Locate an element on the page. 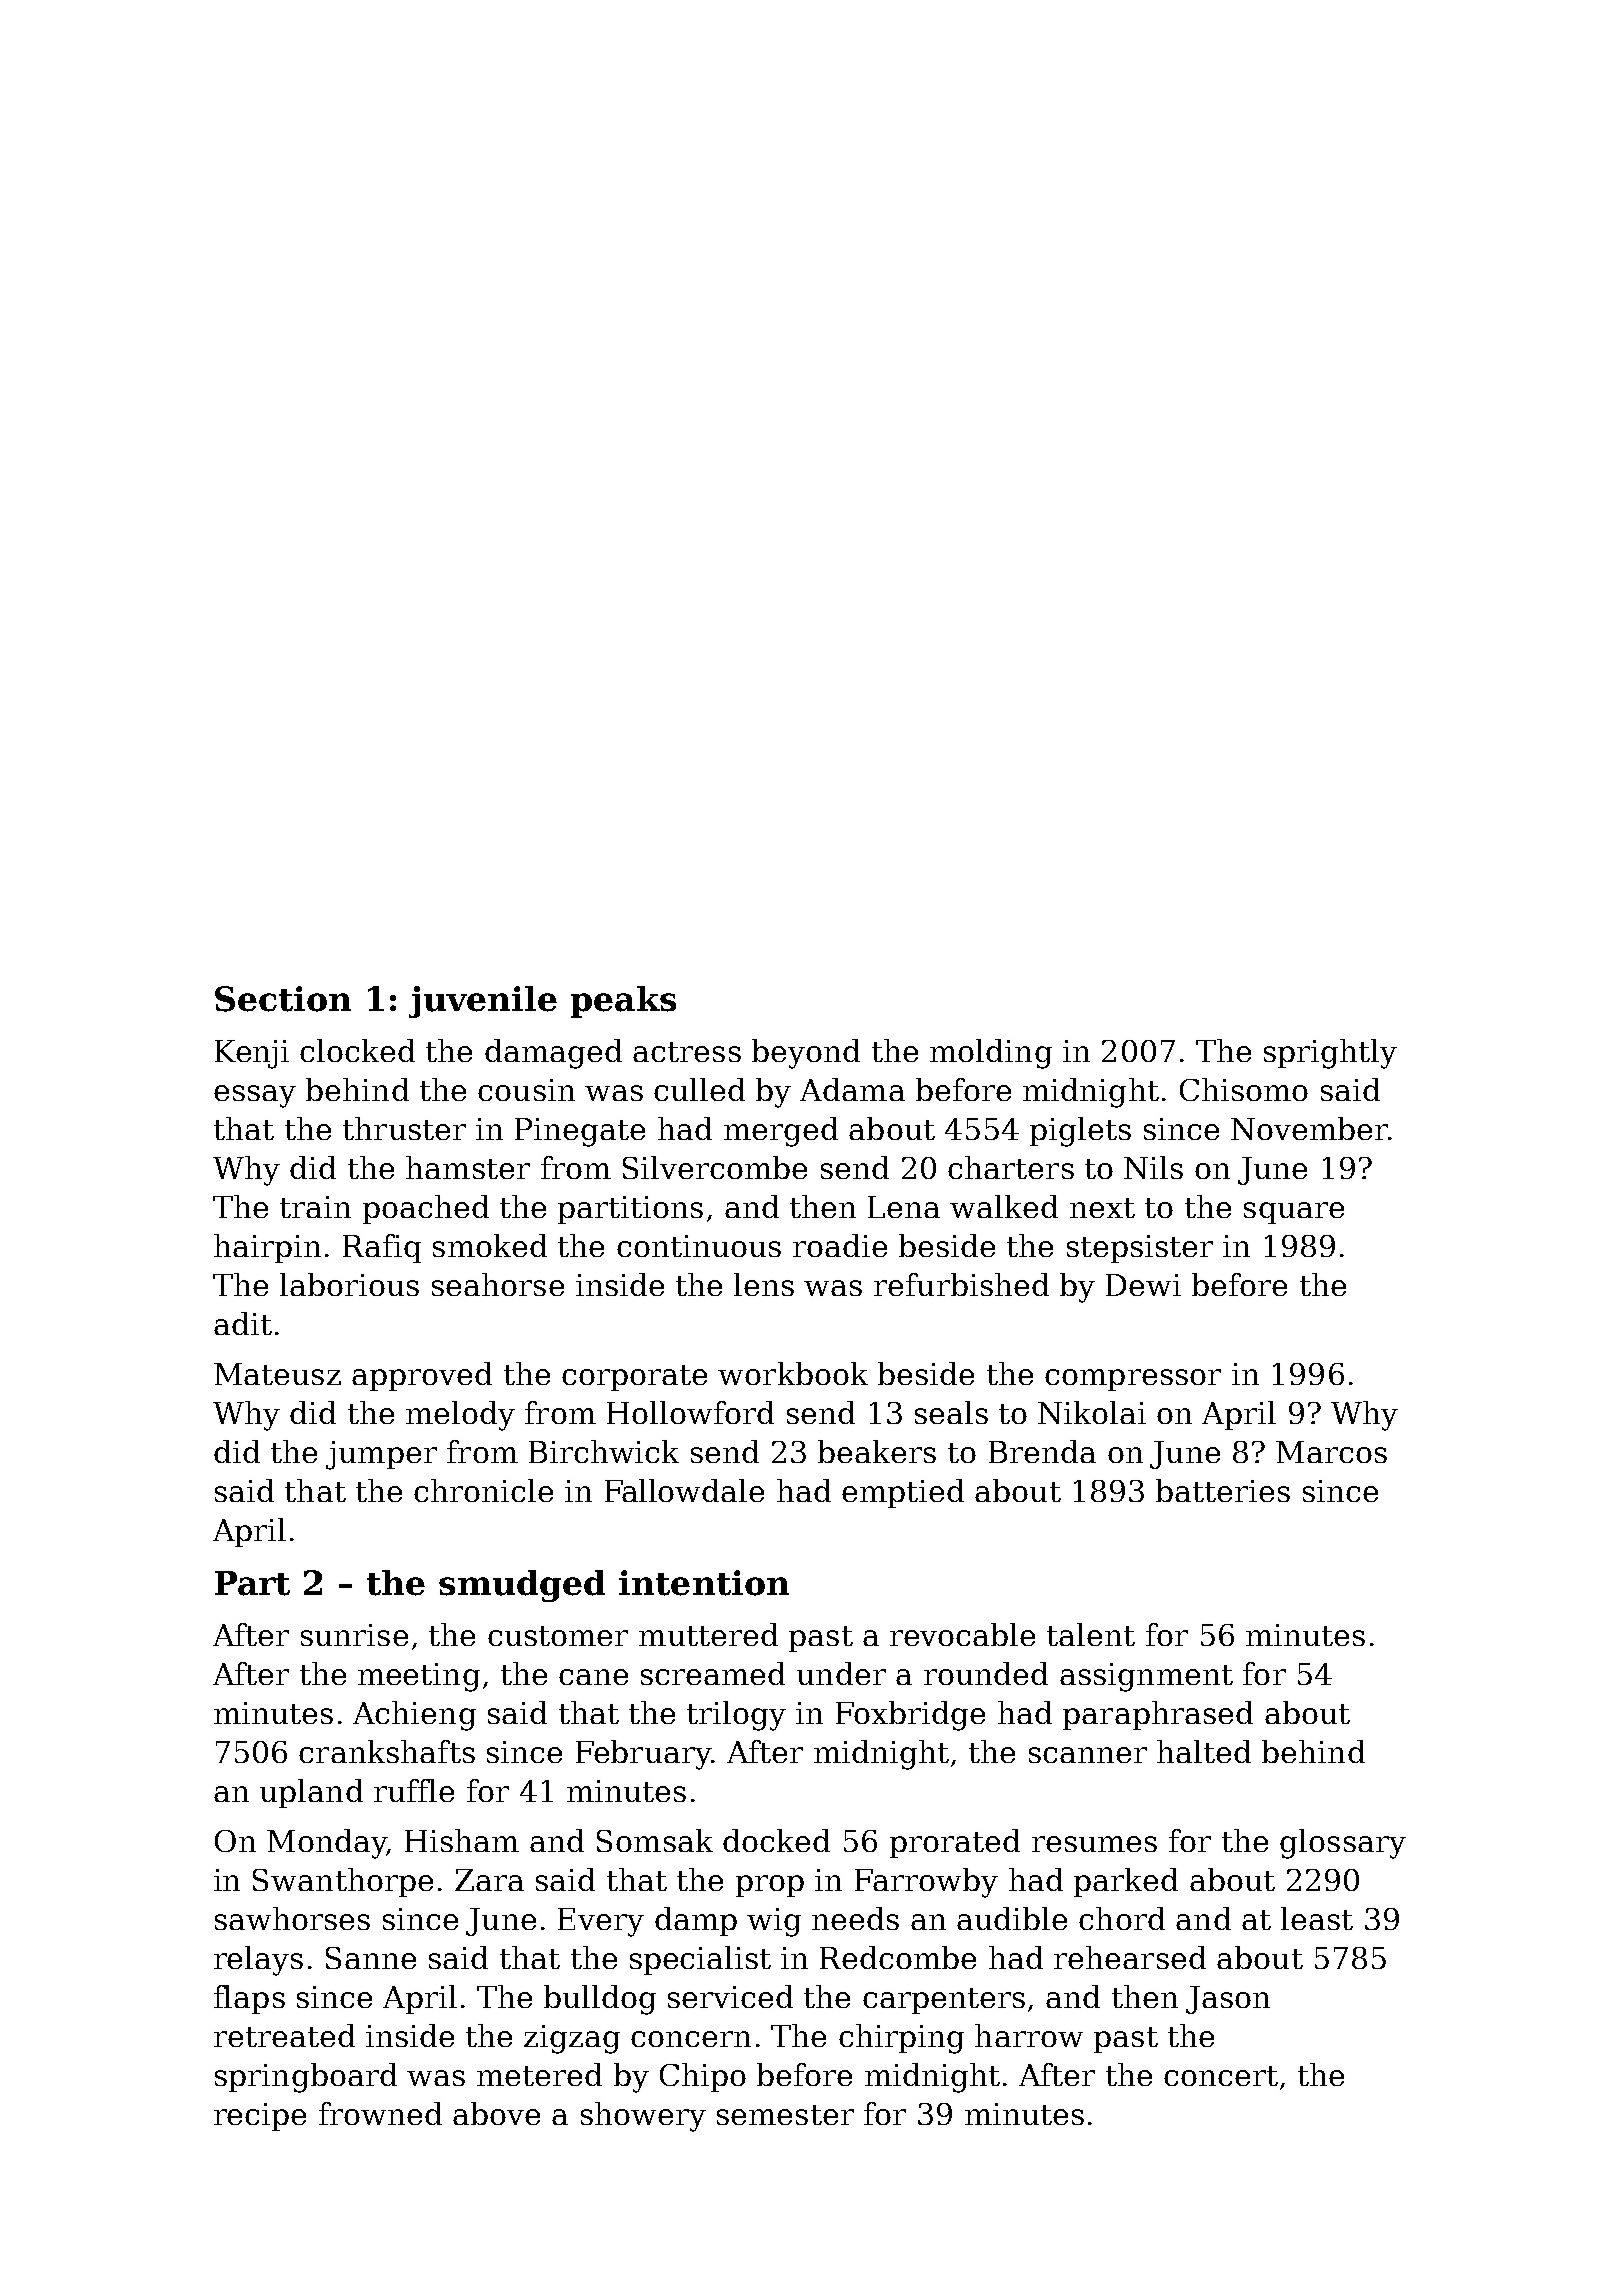  sprightly is located at coordinates (1330, 1054).
